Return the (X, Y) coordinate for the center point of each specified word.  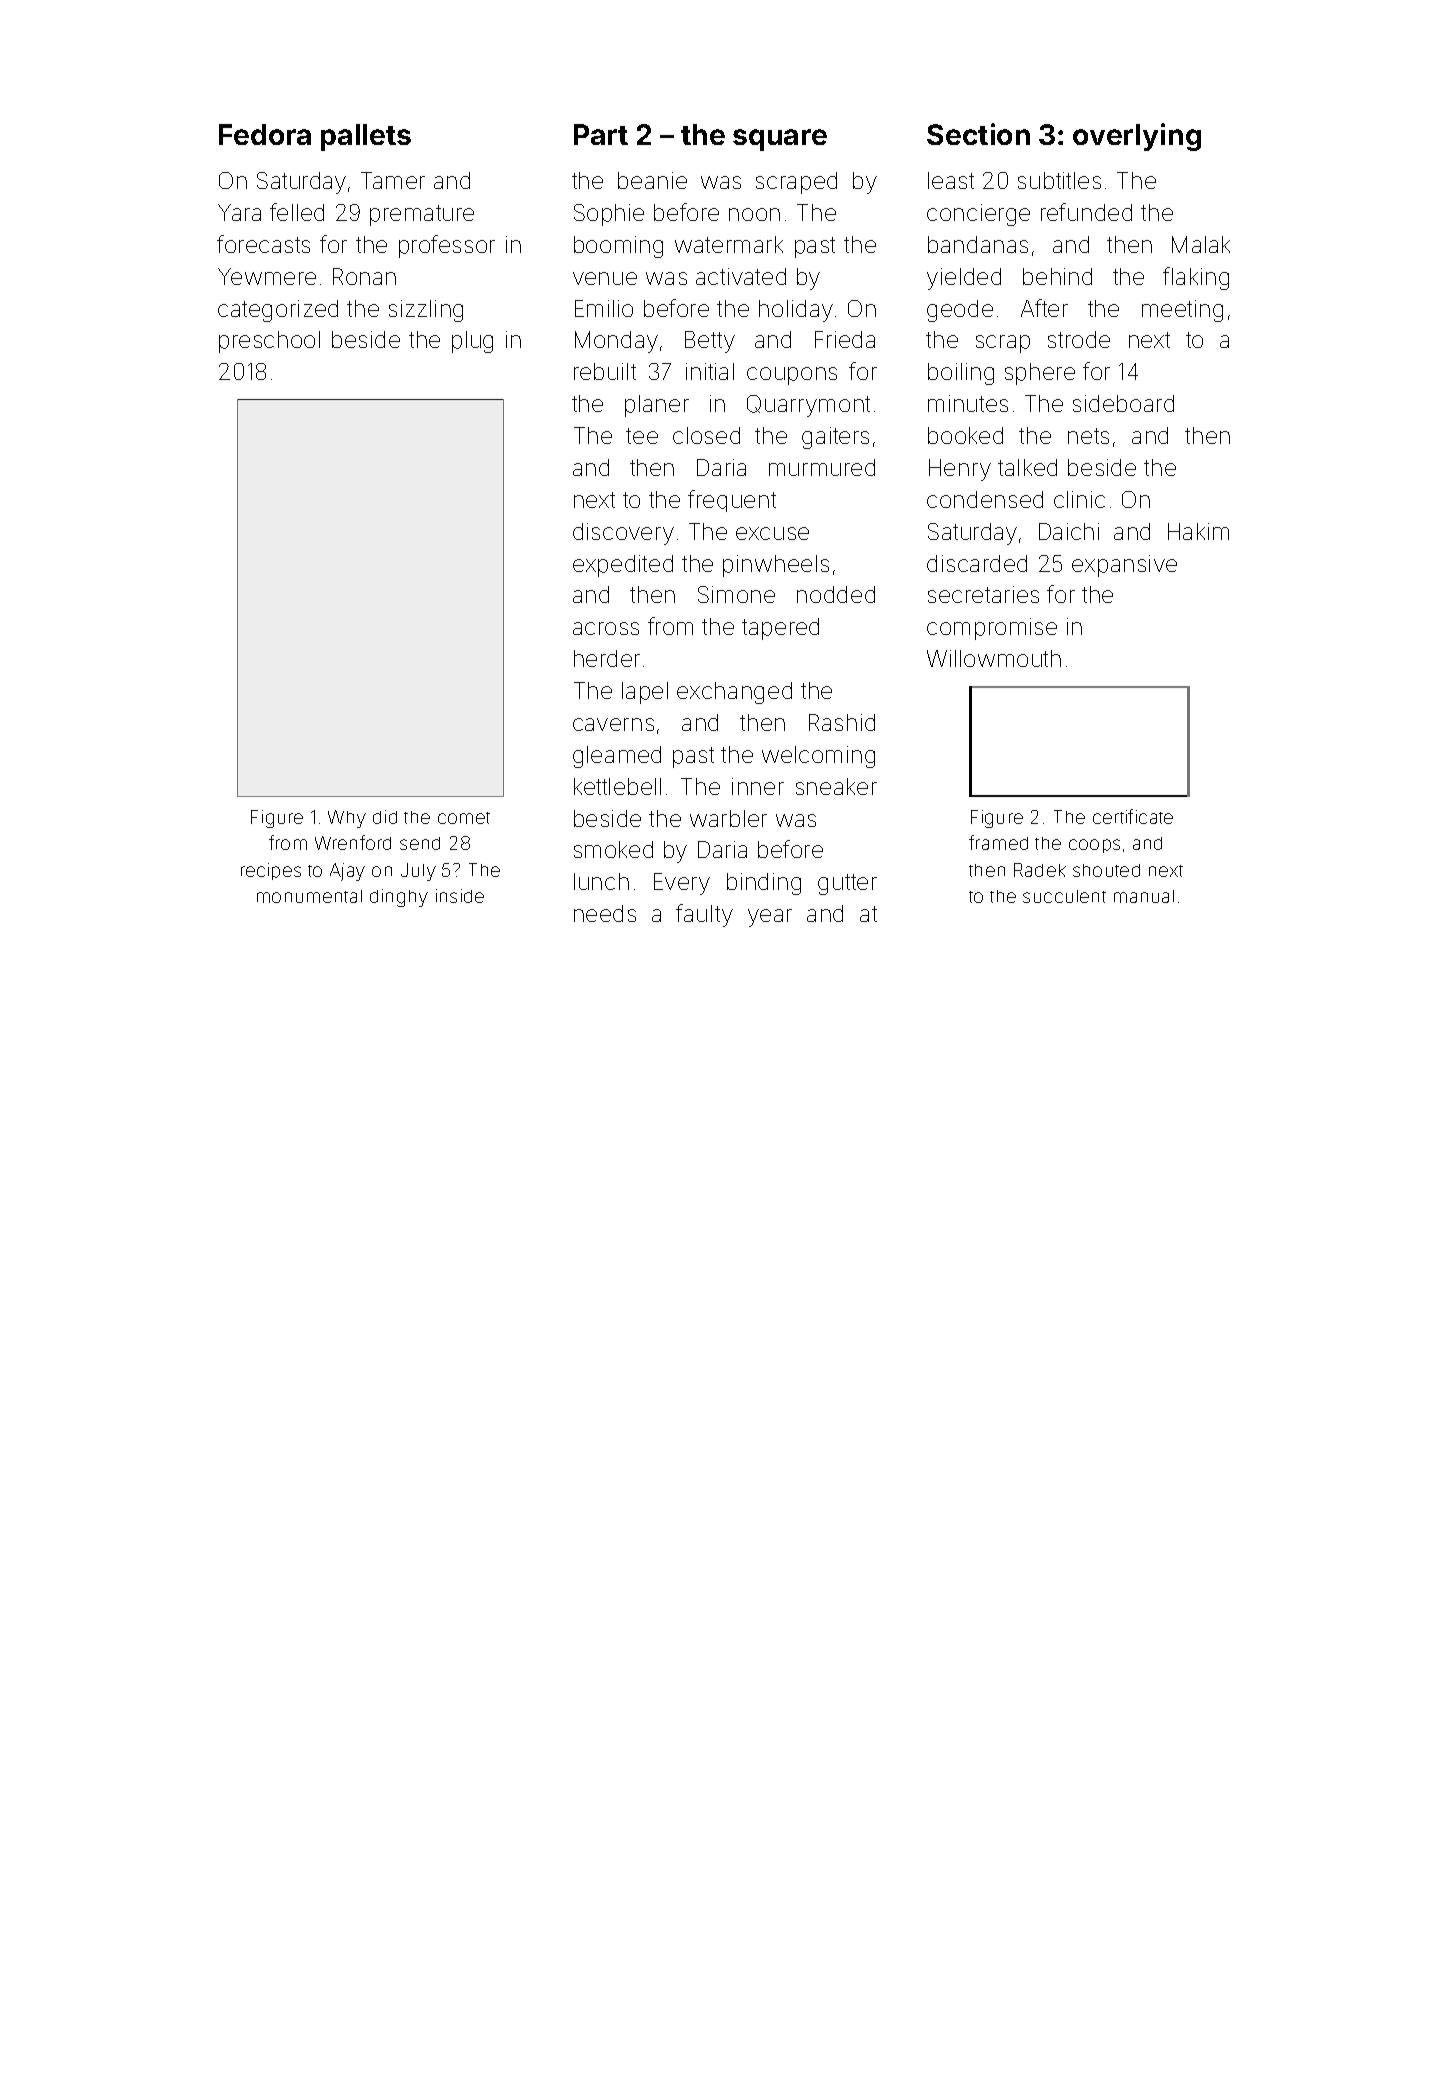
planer (657, 406)
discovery (623, 534)
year (770, 918)
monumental (309, 896)
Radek (1040, 870)
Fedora (265, 134)
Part (601, 134)
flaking (1196, 278)
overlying (1137, 137)
